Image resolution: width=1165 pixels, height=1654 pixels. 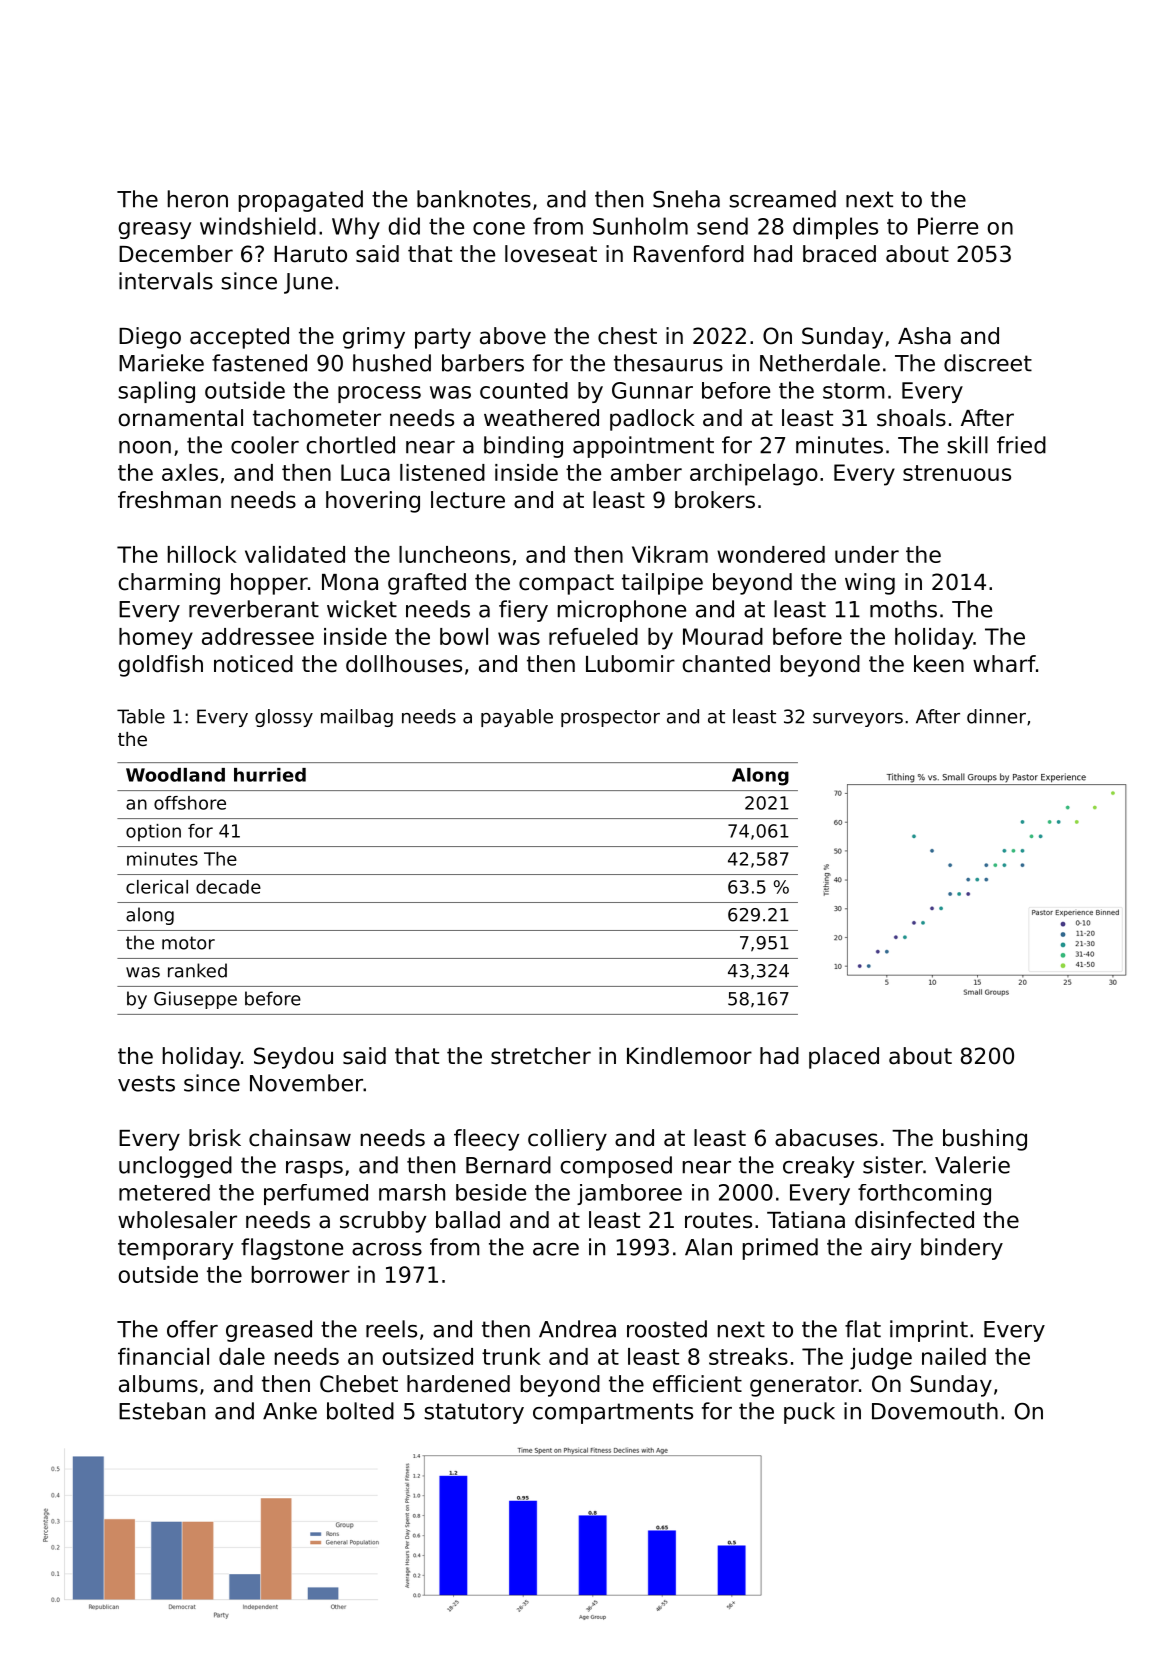 I want to click on shoals, so click(x=911, y=418).
